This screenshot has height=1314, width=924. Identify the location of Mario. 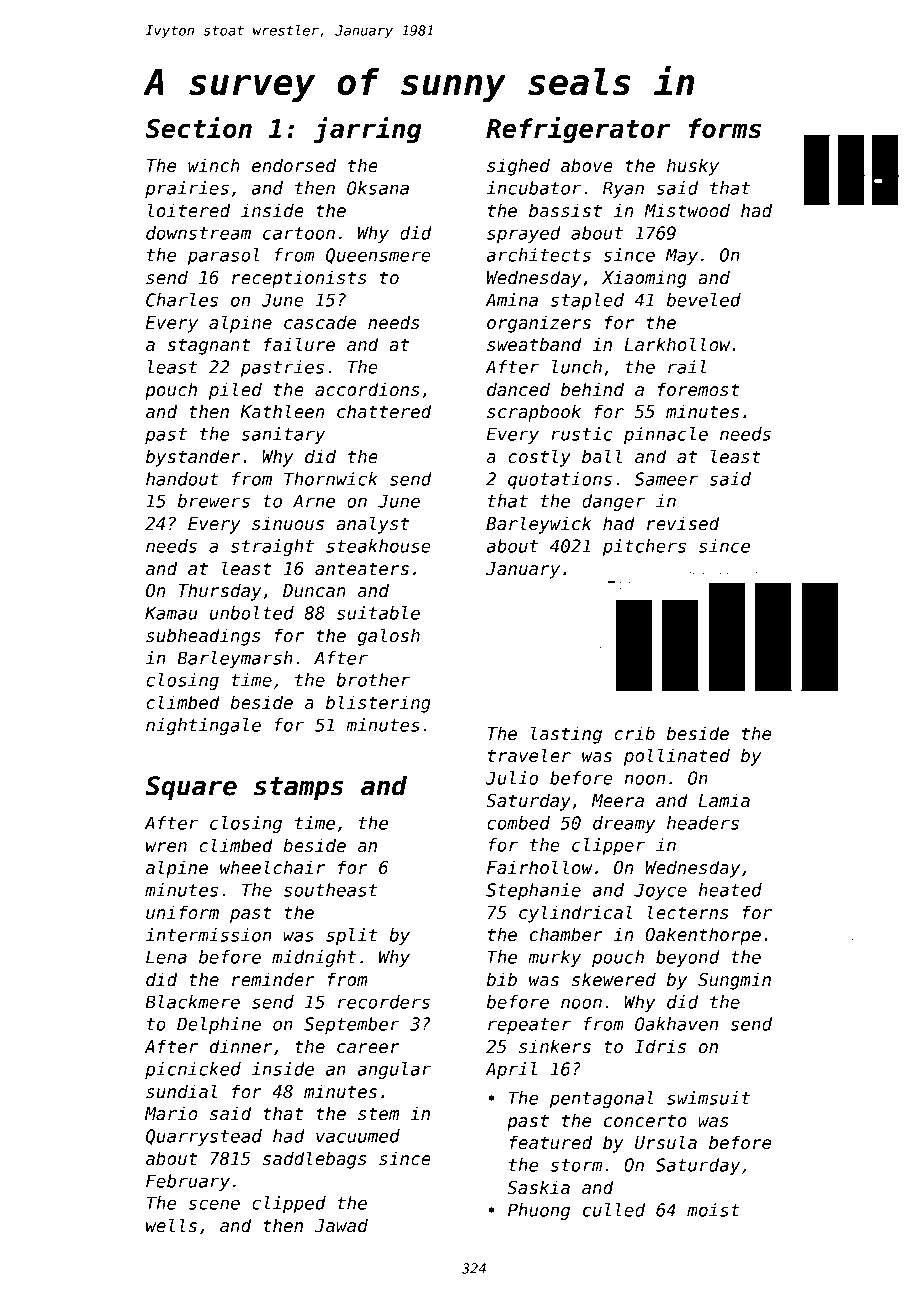
(171, 1113).
